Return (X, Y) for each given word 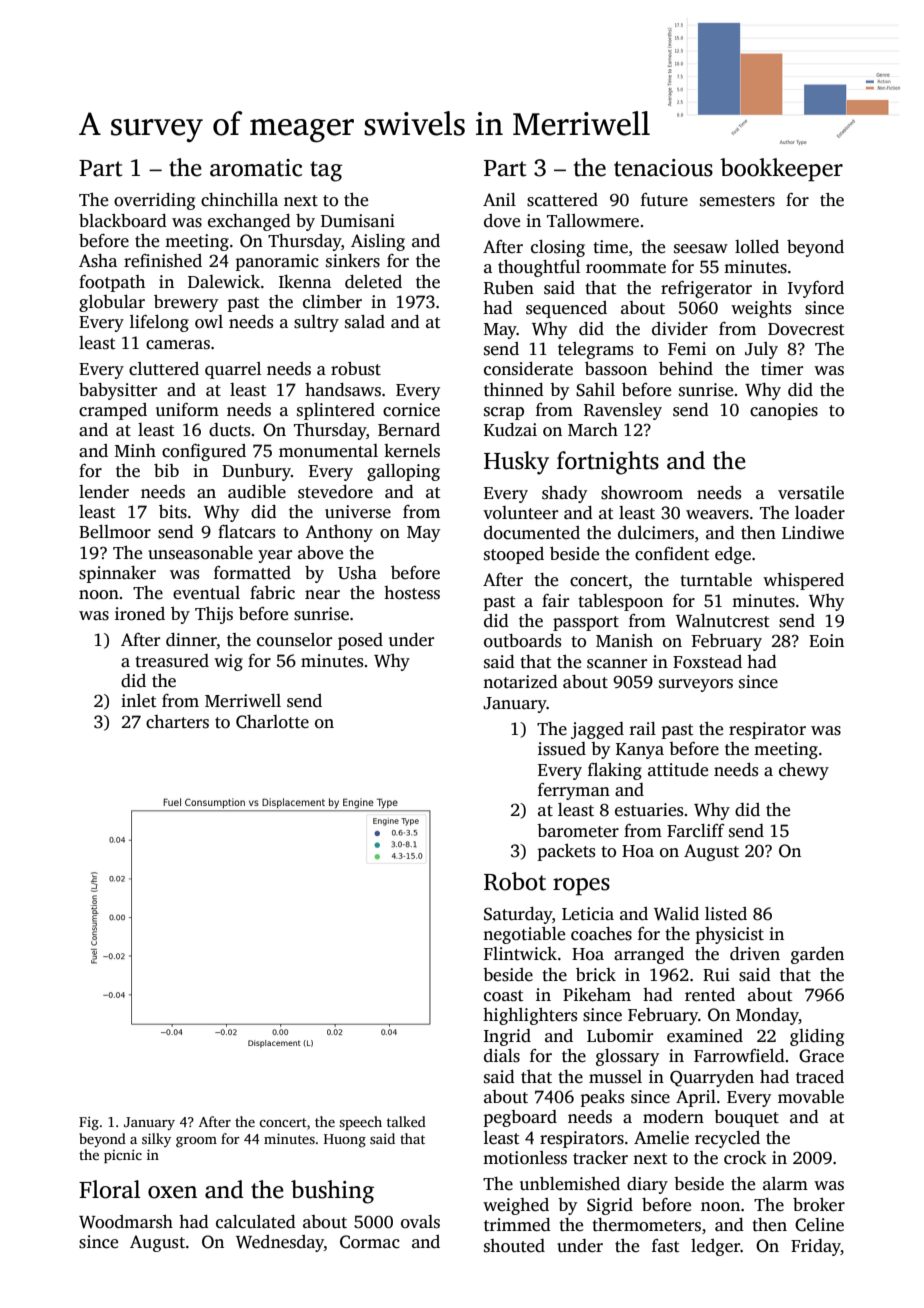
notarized (520, 682)
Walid (676, 914)
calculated (256, 1222)
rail (643, 728)
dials (502, 1056)
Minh (135, 450)
